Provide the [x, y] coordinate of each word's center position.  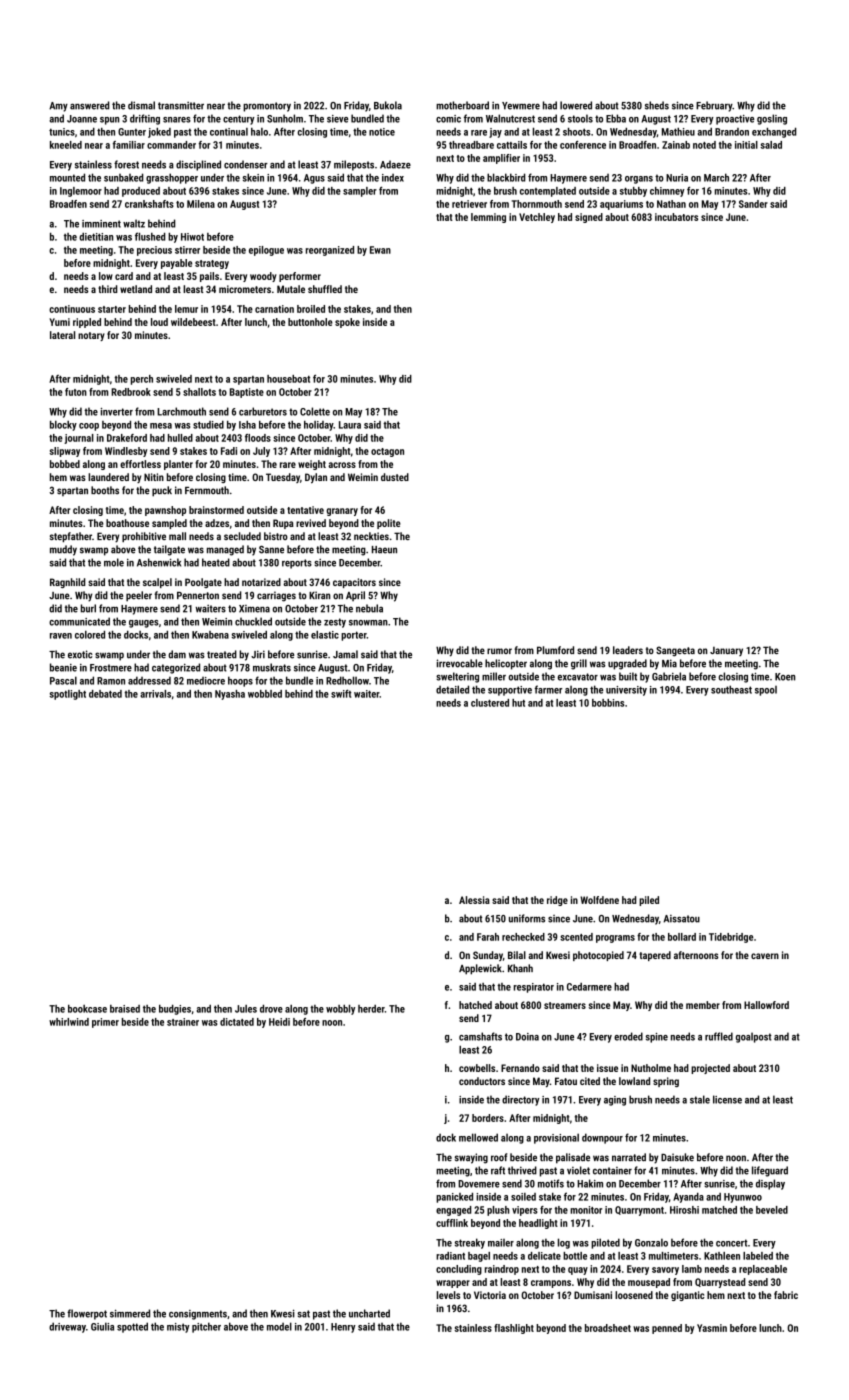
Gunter [132, 132]
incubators [676, 217]
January [726, 651]
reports [297, 564]
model [279, 1326]
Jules [246, 1009]
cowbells [477, 1068]
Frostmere [111, 668]
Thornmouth [537, 204]
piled [649, 901]
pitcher [206, 1327]
